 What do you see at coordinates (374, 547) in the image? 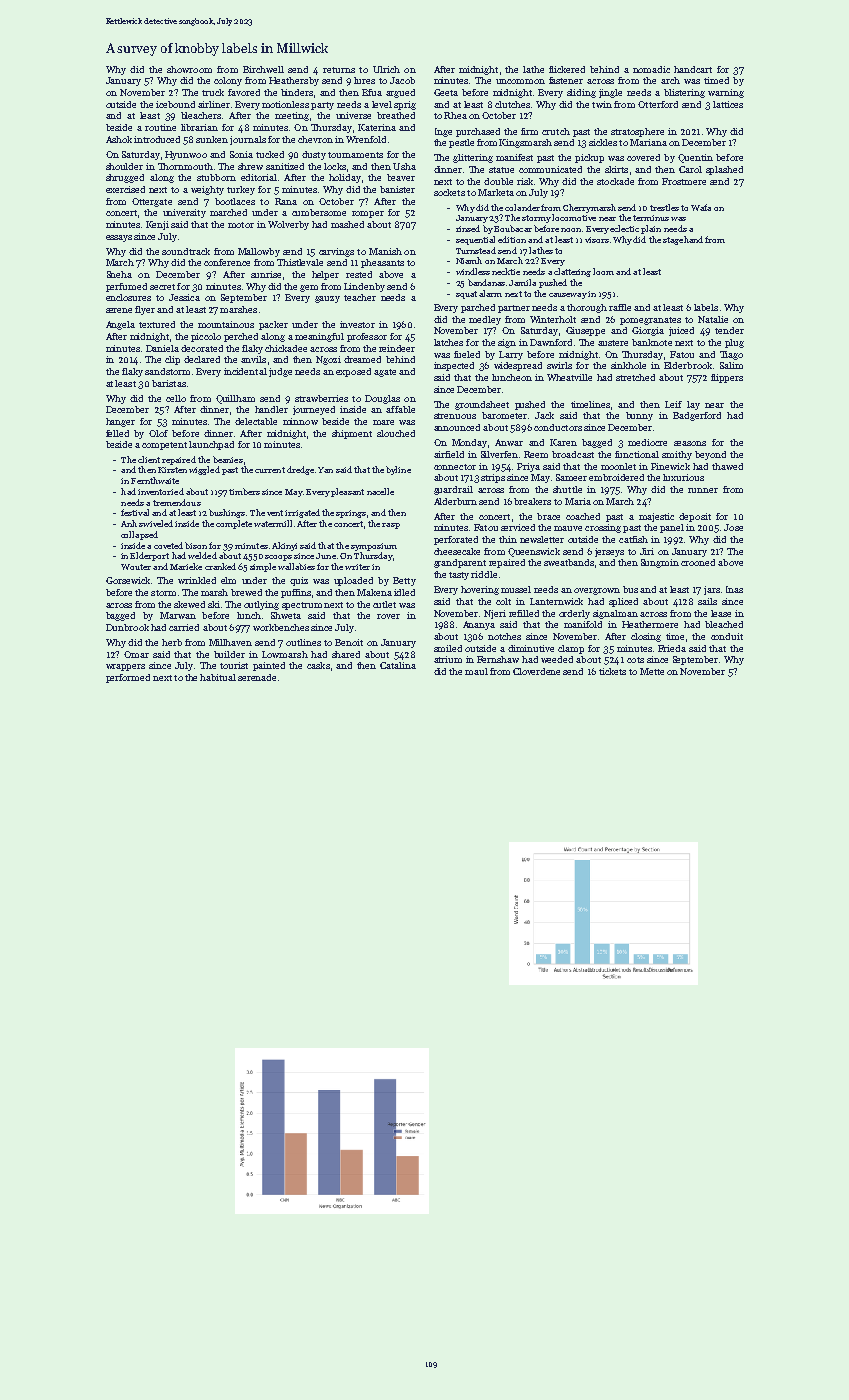
I see `symposium` at bounding box center [374, 547].
